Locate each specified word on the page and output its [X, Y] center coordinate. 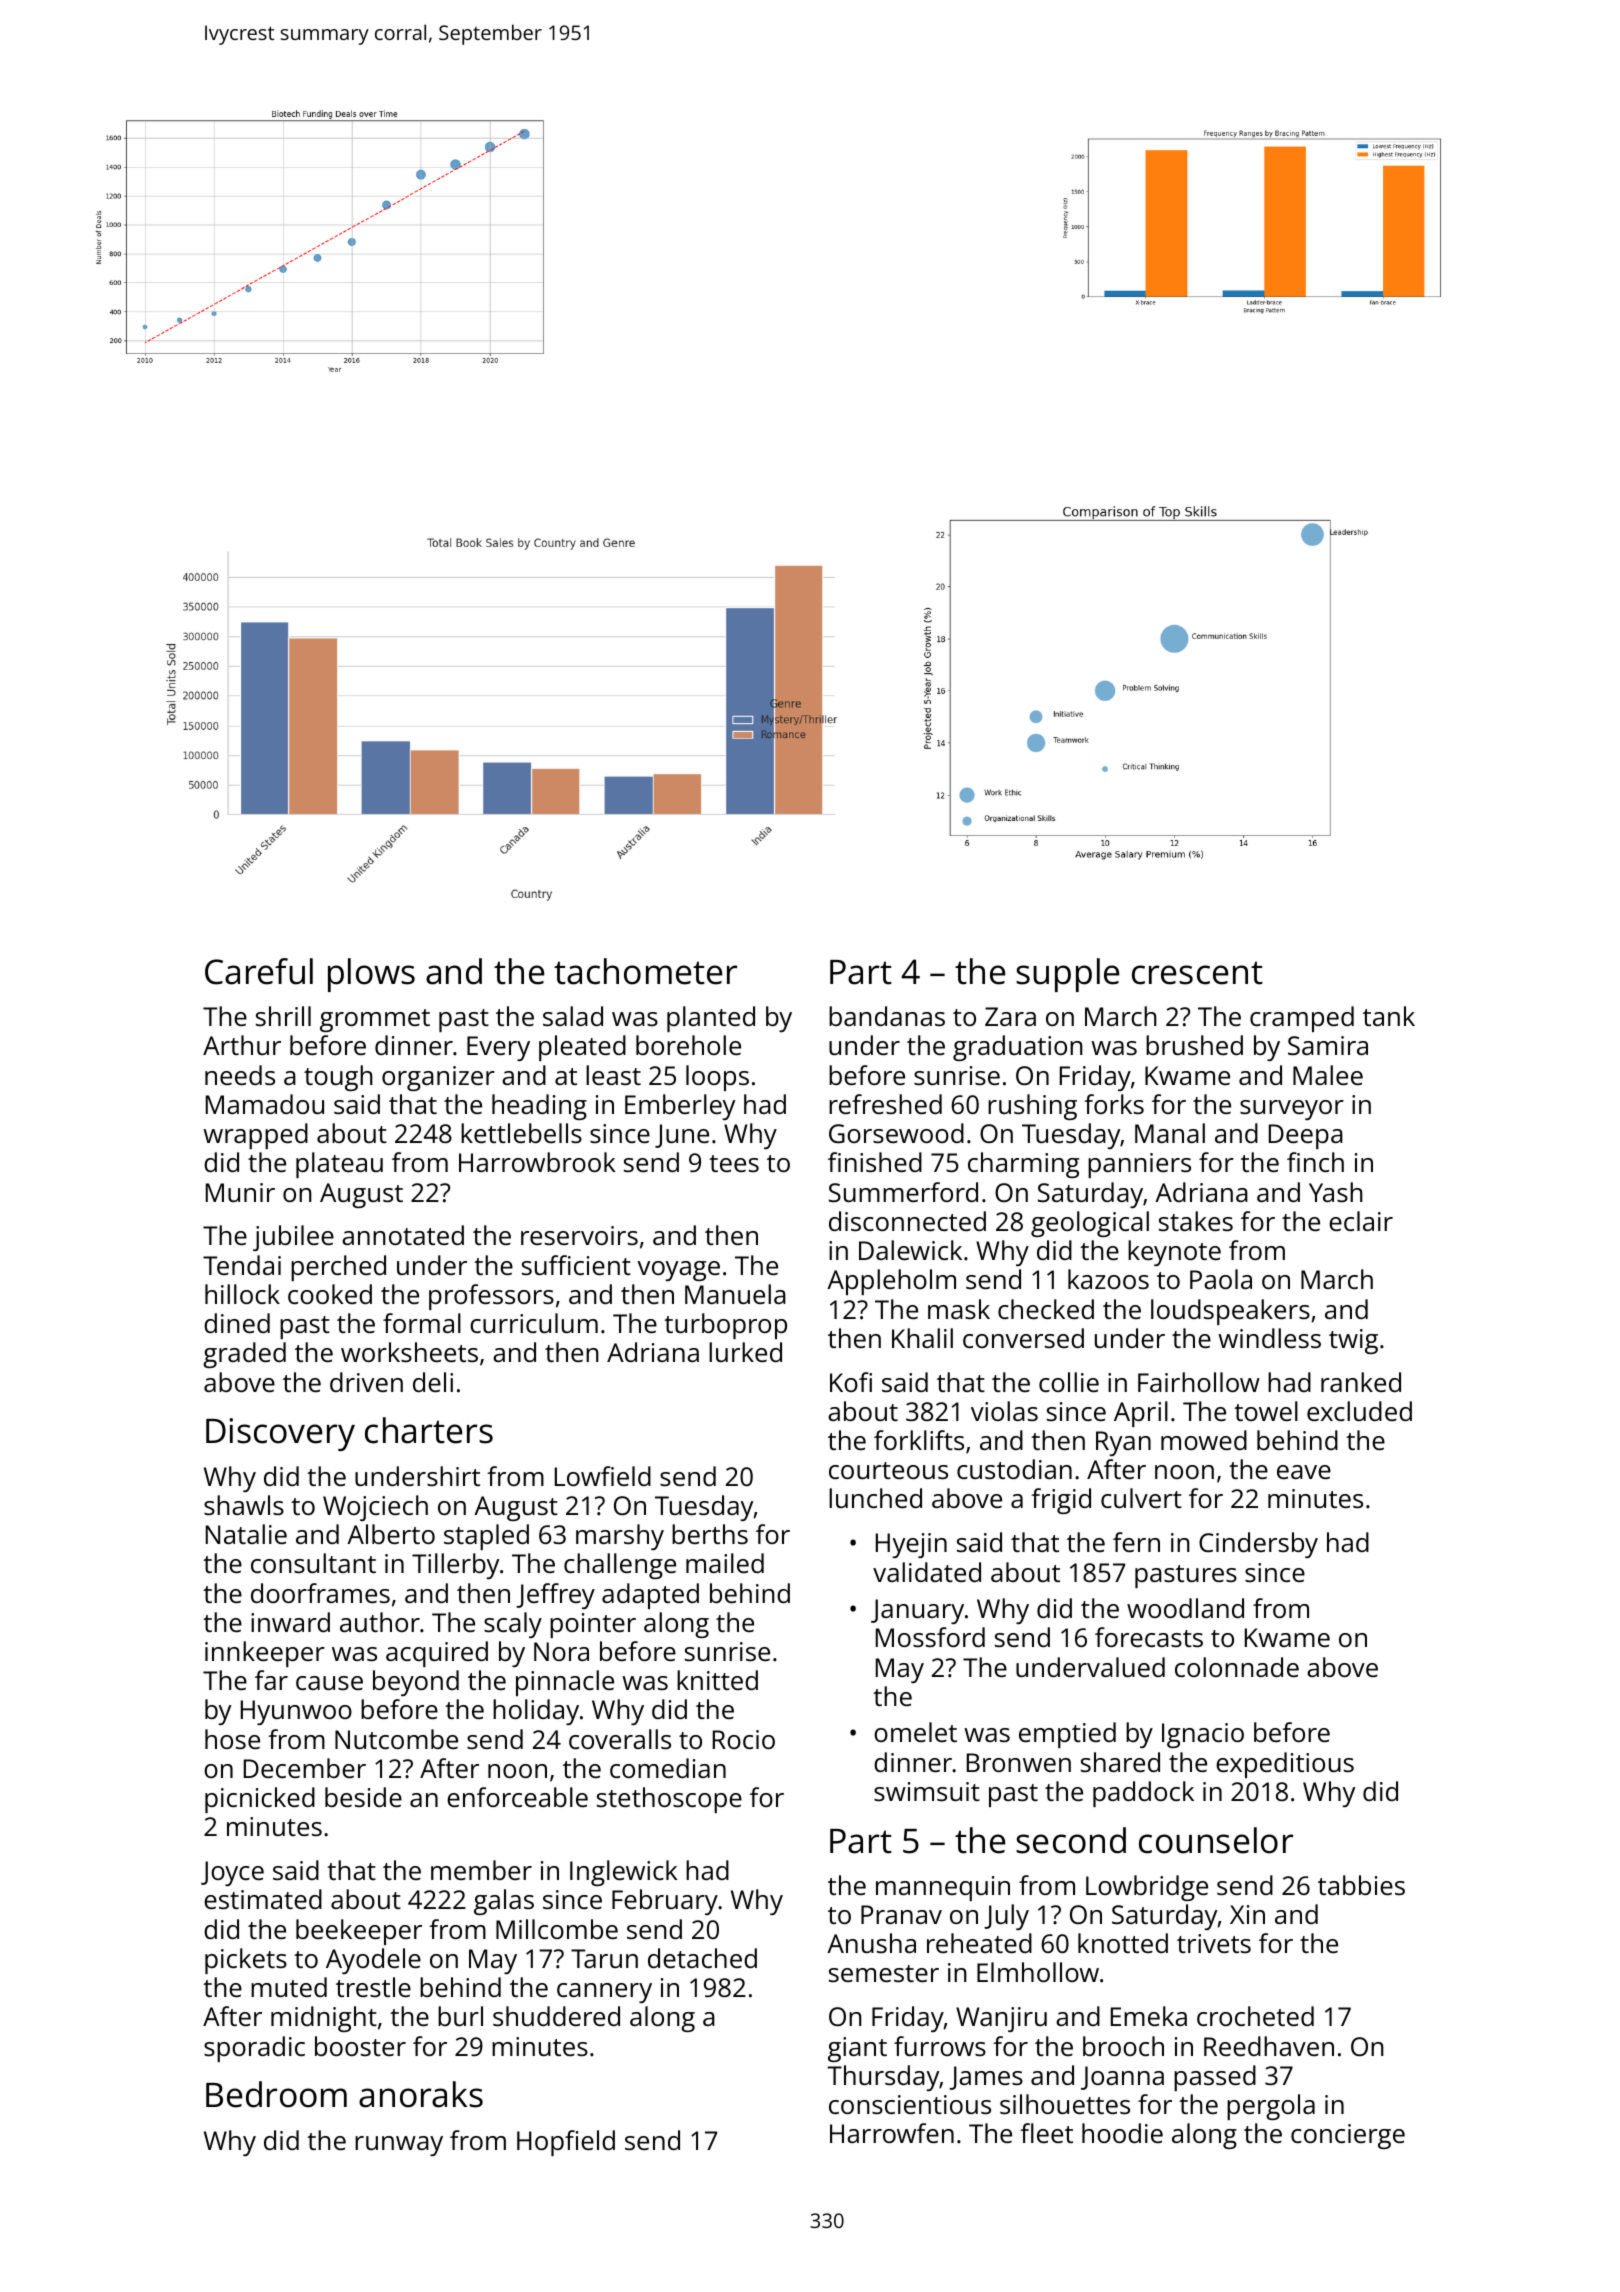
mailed [725, 1563]
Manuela [735, 1294]
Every [498, 1048]
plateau [339, 1165]
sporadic [254, 2049]
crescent [1197, 973]
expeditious [1285, 1765]
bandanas [887, 1016]
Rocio [744, 1739]
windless [1269, 1338]
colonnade [1237, 1667]
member [481, 1870]
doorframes [320, 1593]
